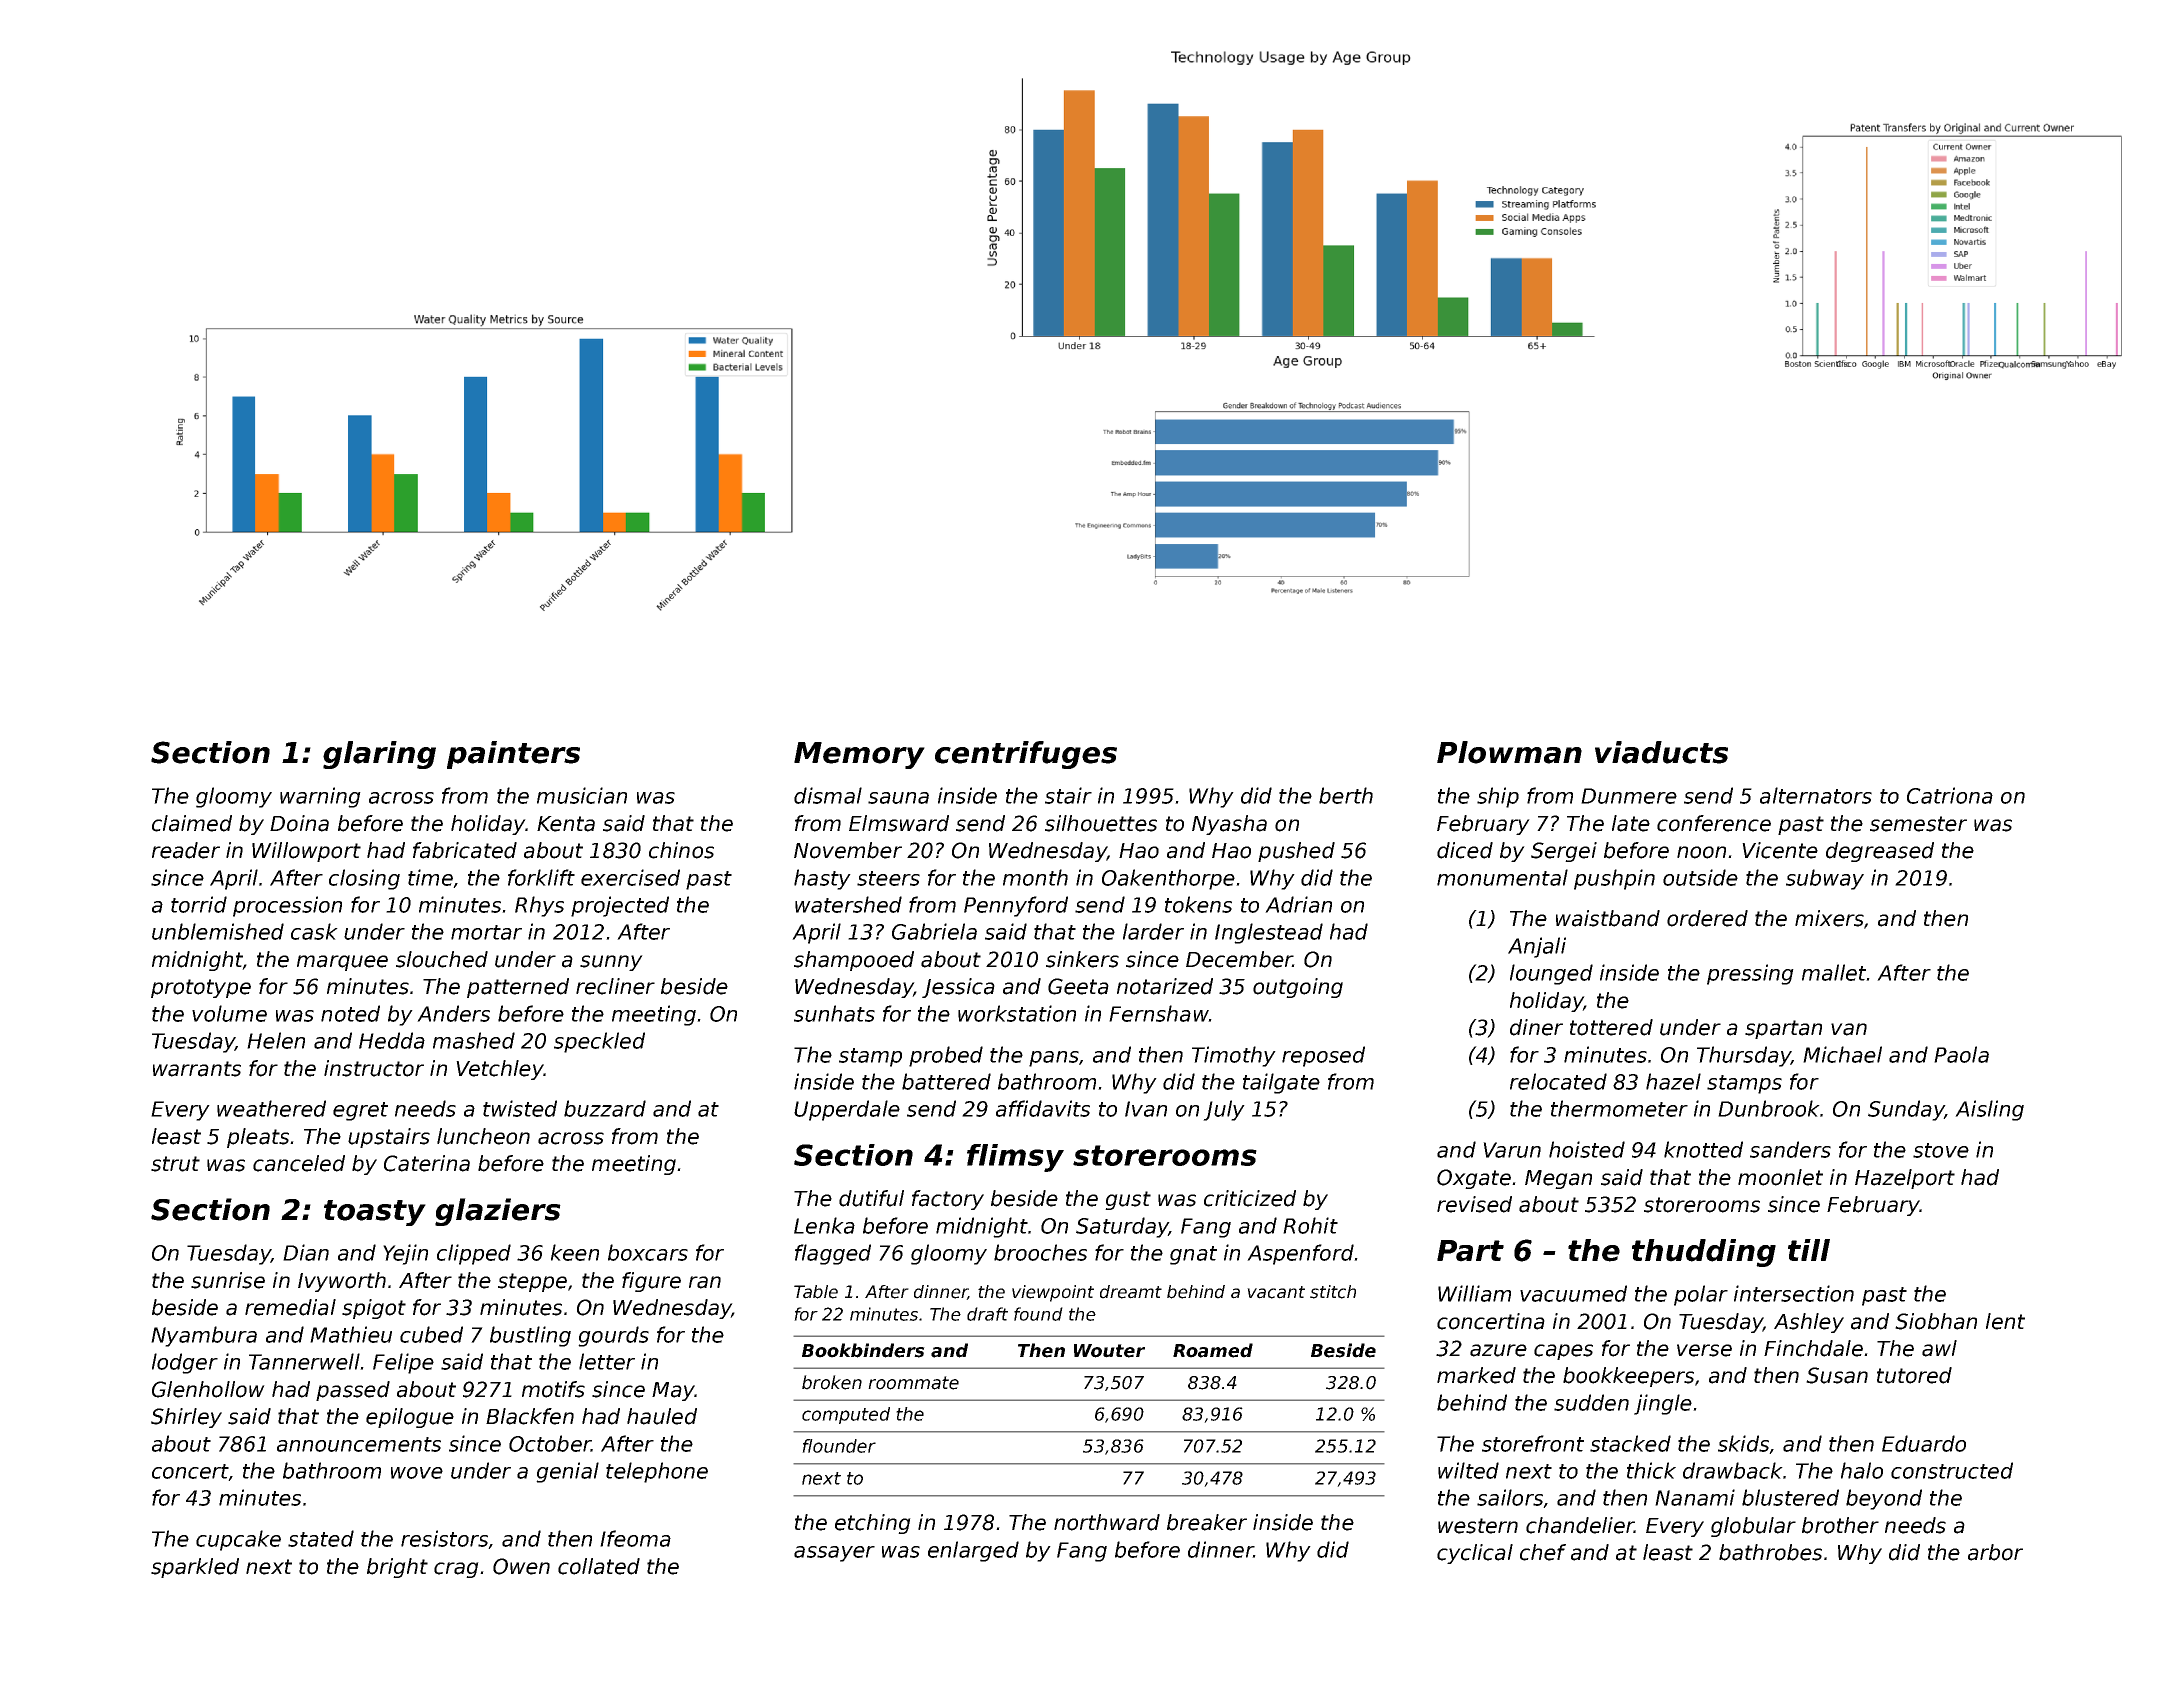  What do you see at coordinates (822, 879) in the page?
I see `hasty` at bounding box center [822, 879].
